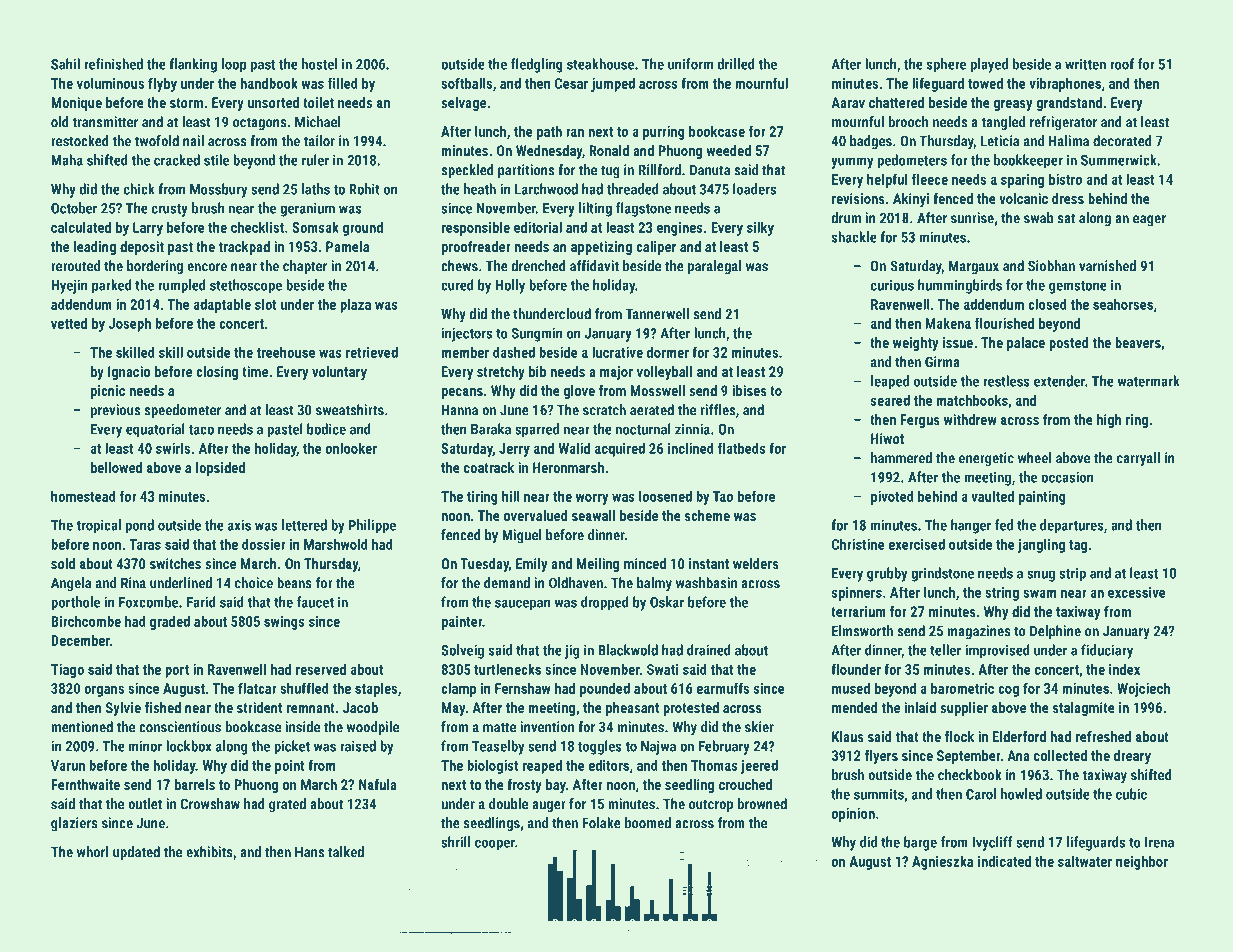 The image size is (1233, 952). What do you see at coordinates (667, 602) in the screenshot?
I see `Oskar` at bounding box center [667, 602].
